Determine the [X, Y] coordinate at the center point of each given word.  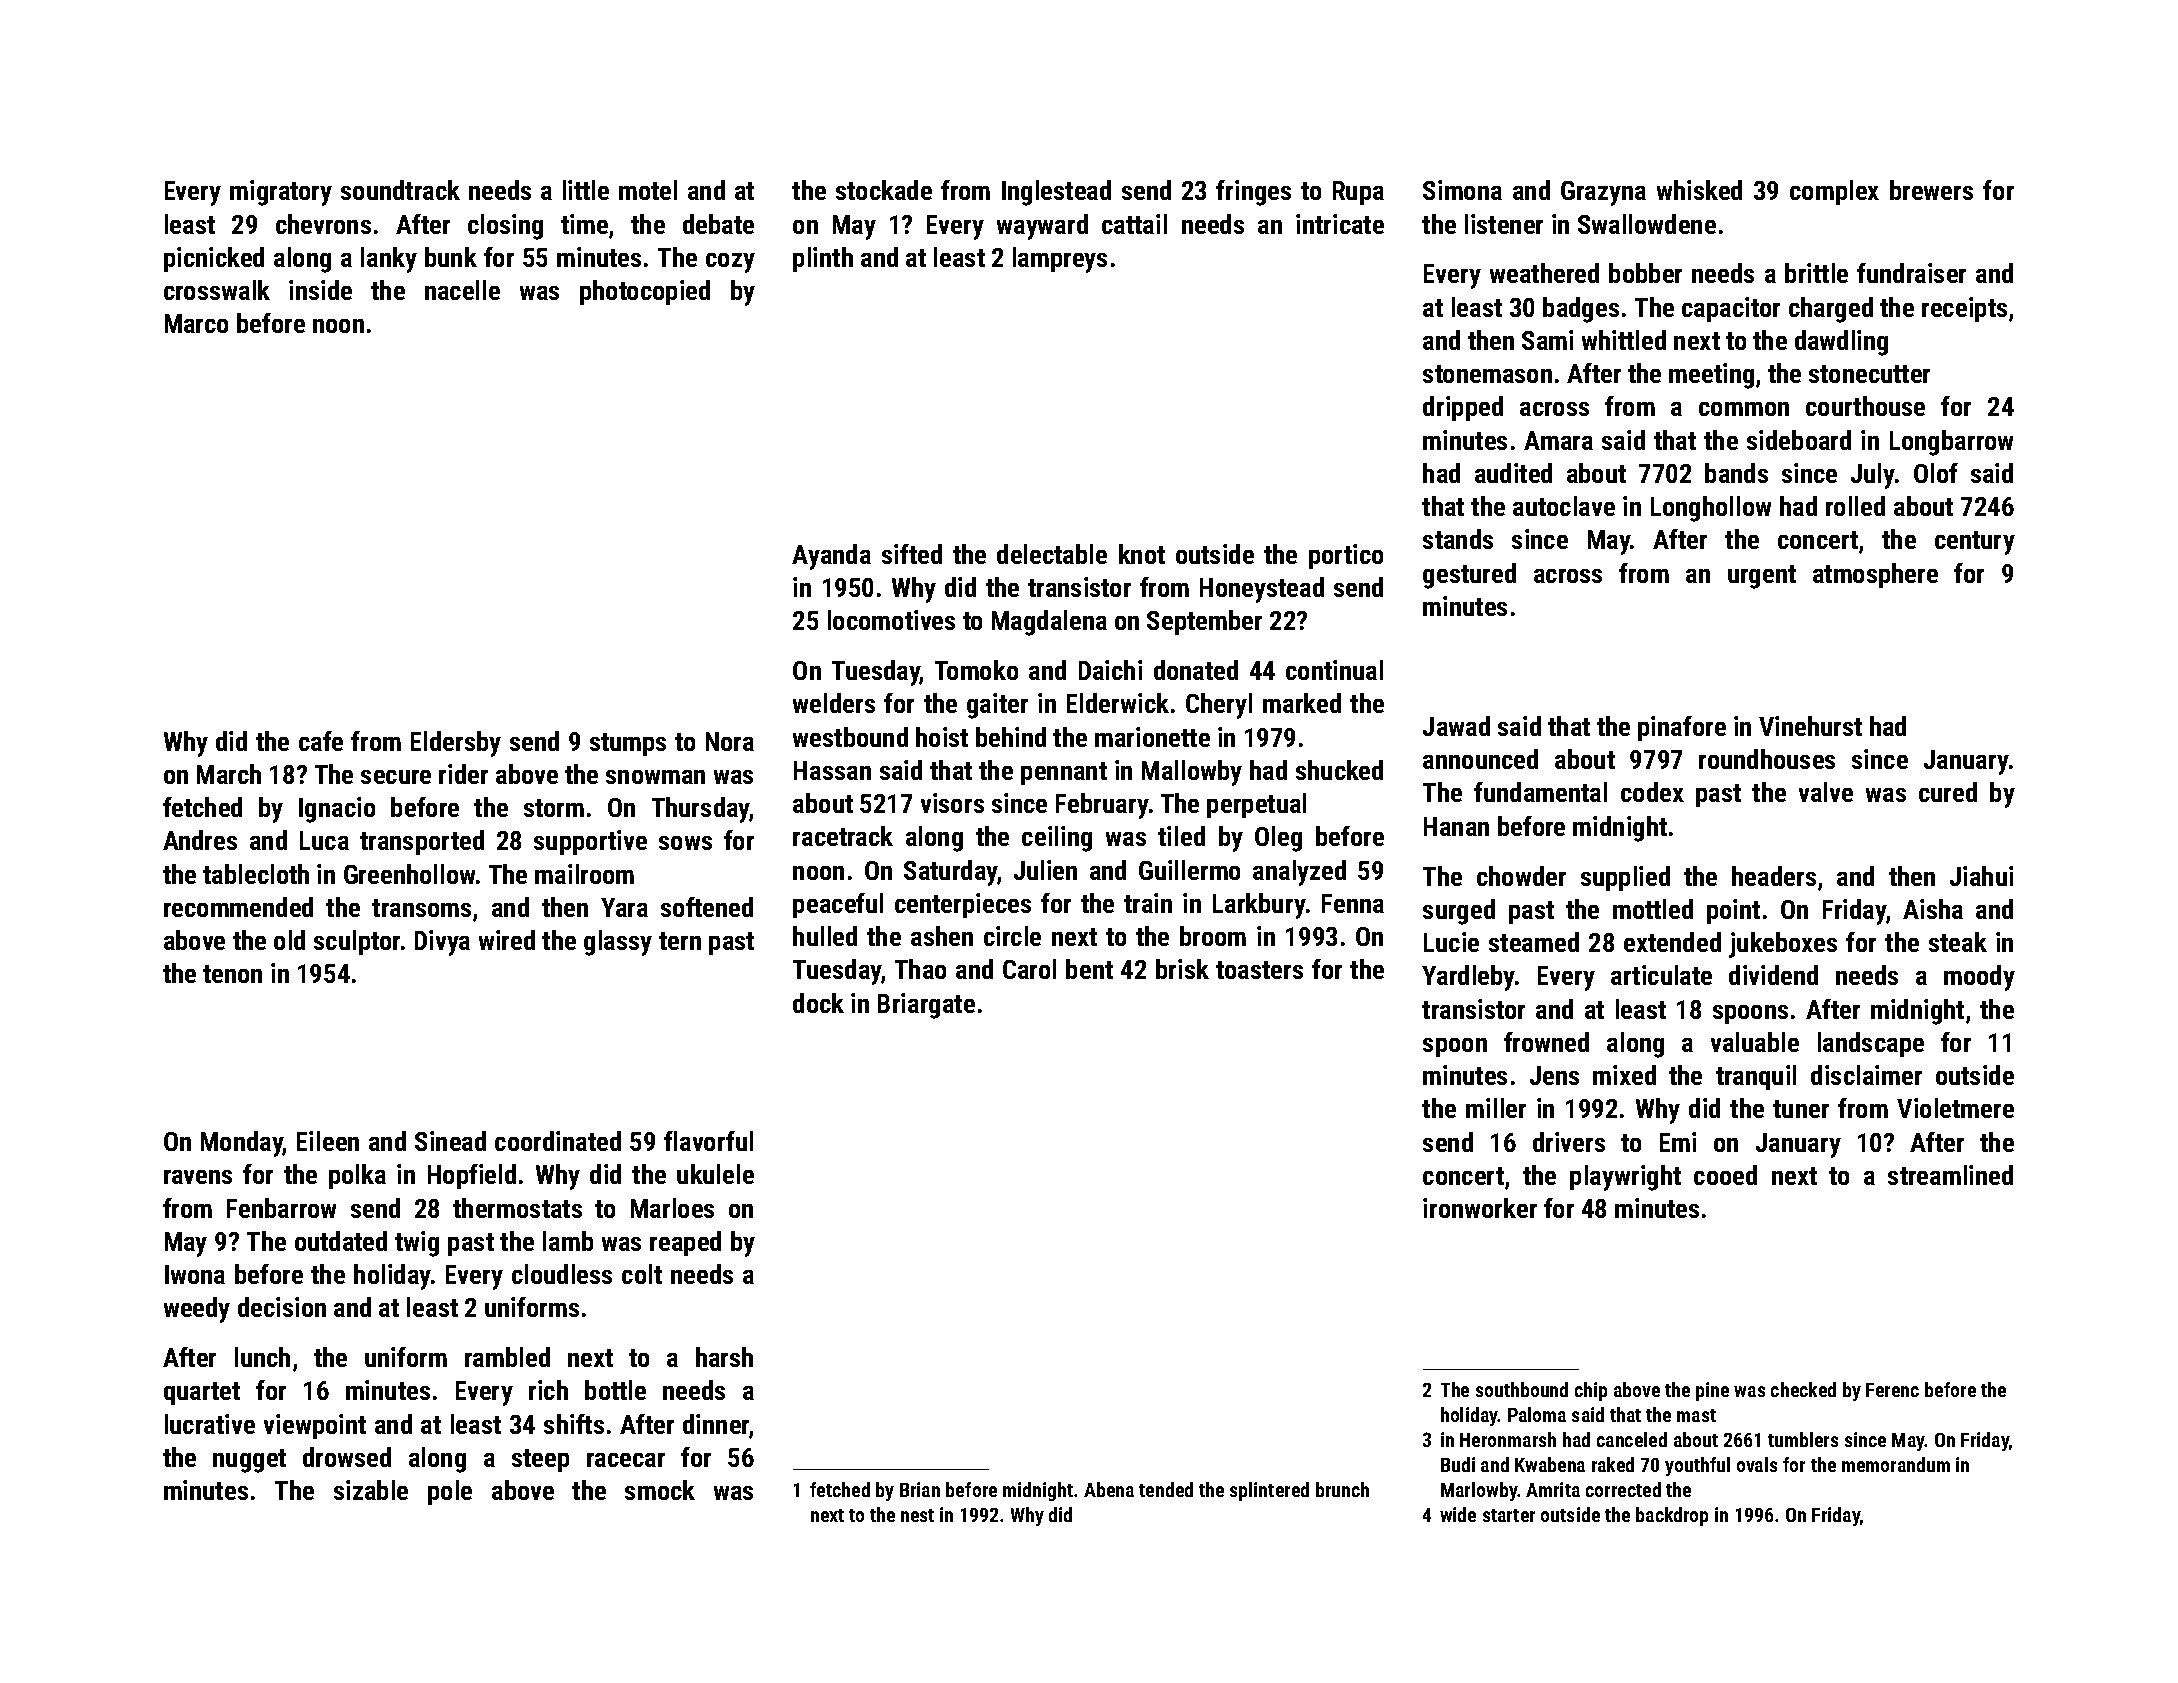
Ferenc [1892, 1390]
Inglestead [1056, 193]
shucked [1339, 770]
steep [540, 1460]
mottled [1653, 909]
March [229, 774]
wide [1458, 1514]
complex [1834, 192]
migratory [281, 193]
